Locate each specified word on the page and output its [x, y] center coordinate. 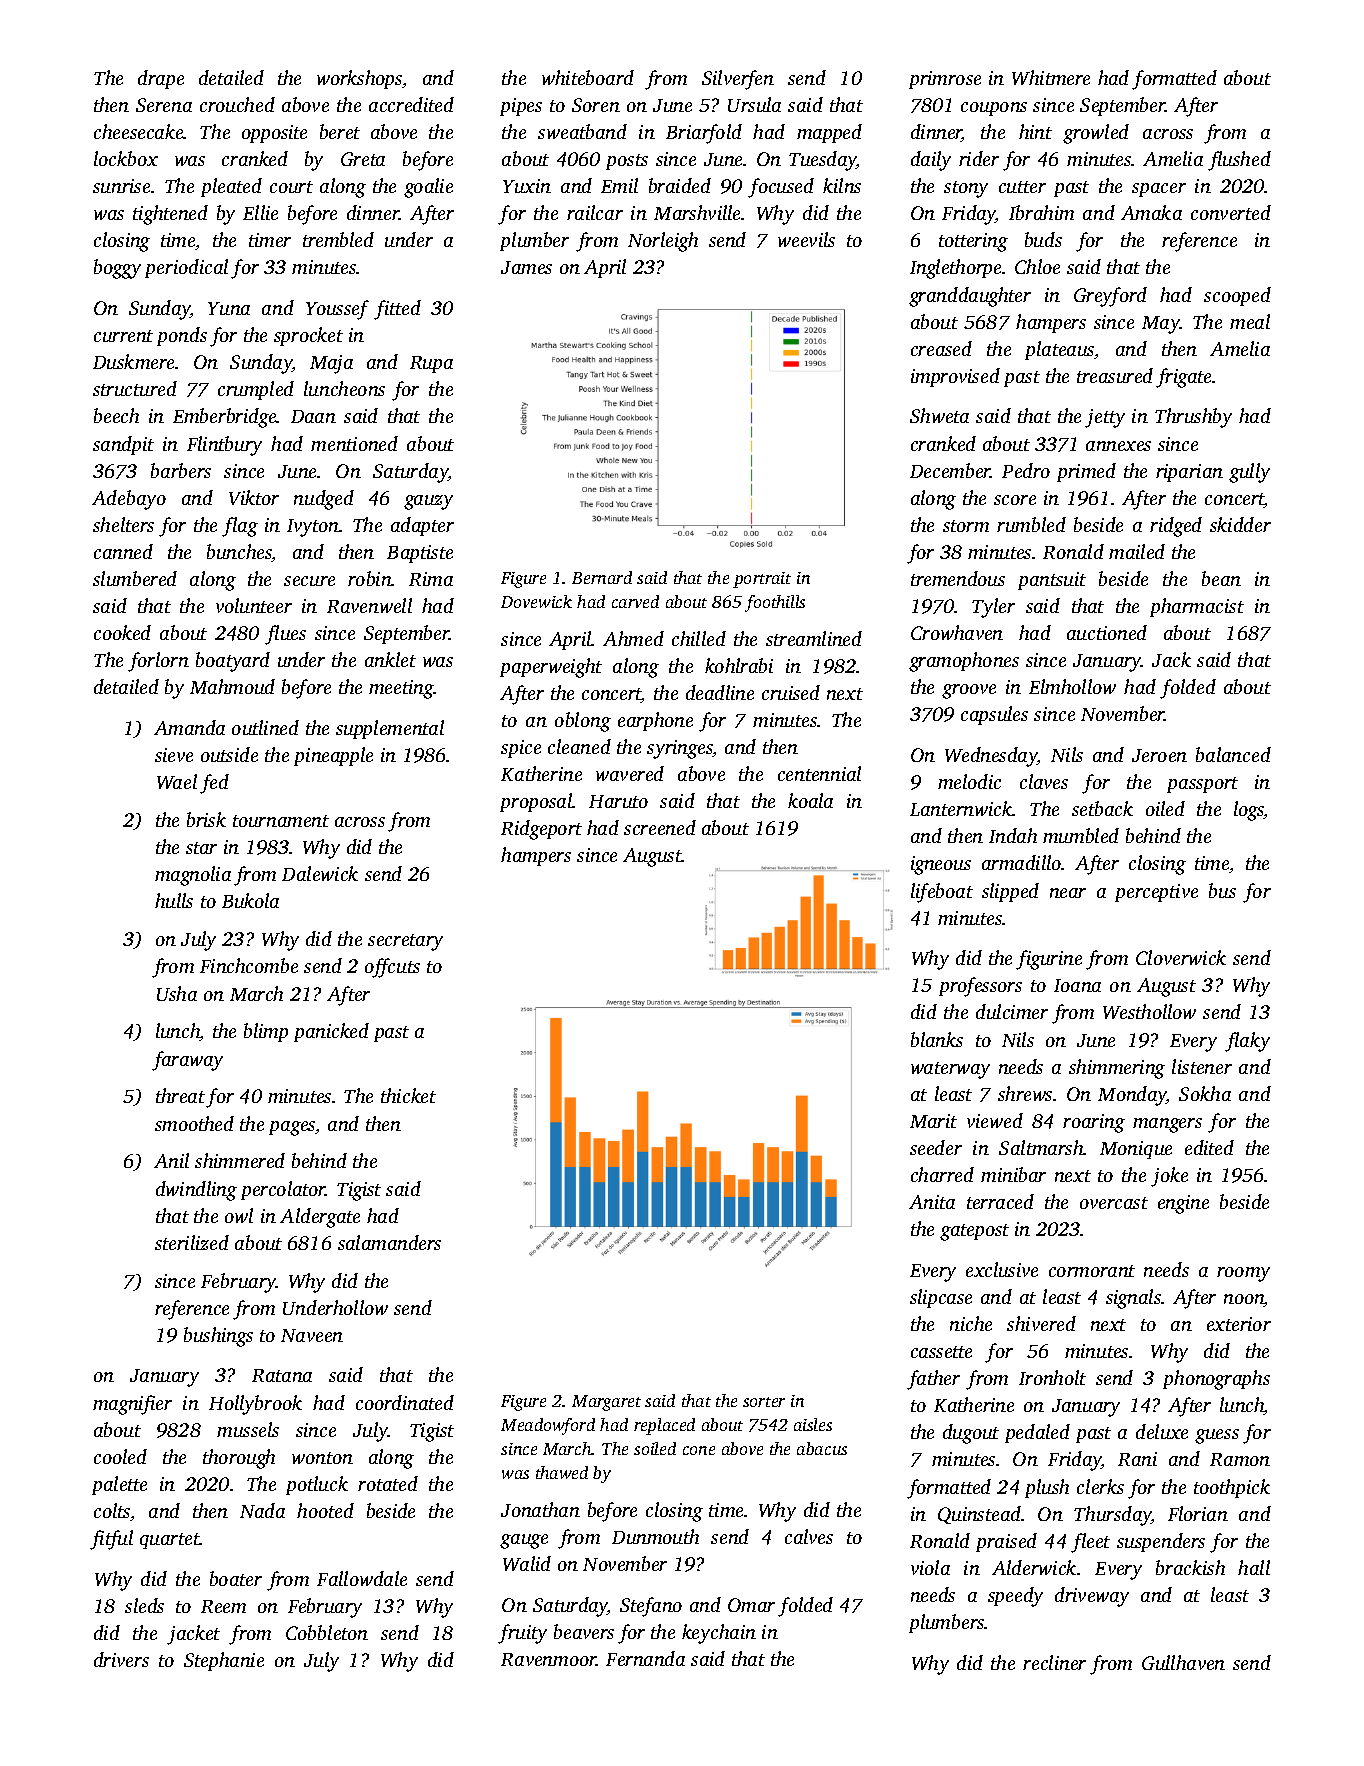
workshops [359, 79]
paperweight [551, 668]
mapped [829, 133]
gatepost [974, 1232]
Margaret [606, 1403]
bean [1221, 578]
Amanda [189, 727]
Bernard [602, 577]
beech [116, 415]
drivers [121, 1659]
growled [1096, 134]
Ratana [282, 1375]
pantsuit [1052, 581]
